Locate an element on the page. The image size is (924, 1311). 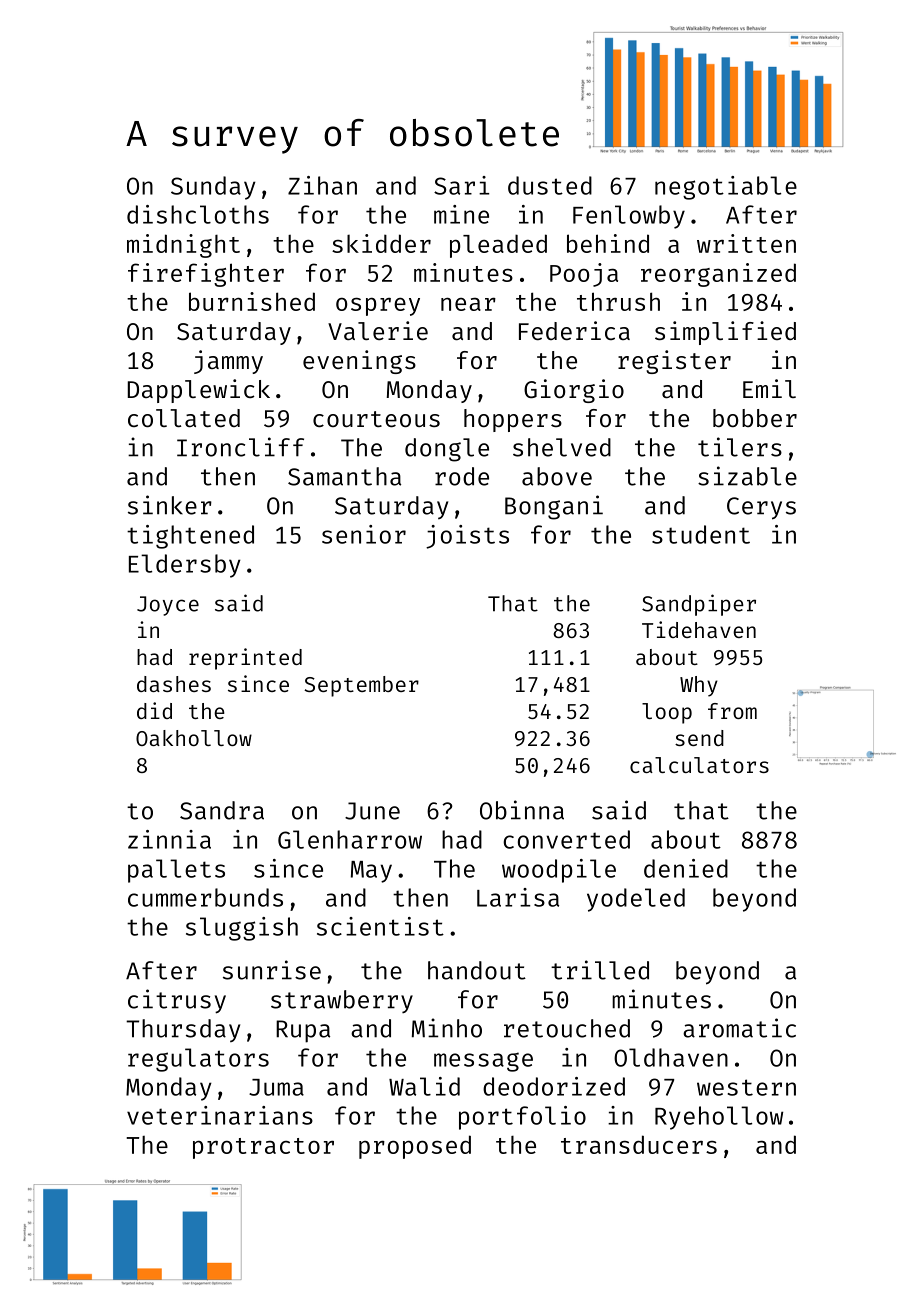
sizable is located at coordinates (747, 476).
